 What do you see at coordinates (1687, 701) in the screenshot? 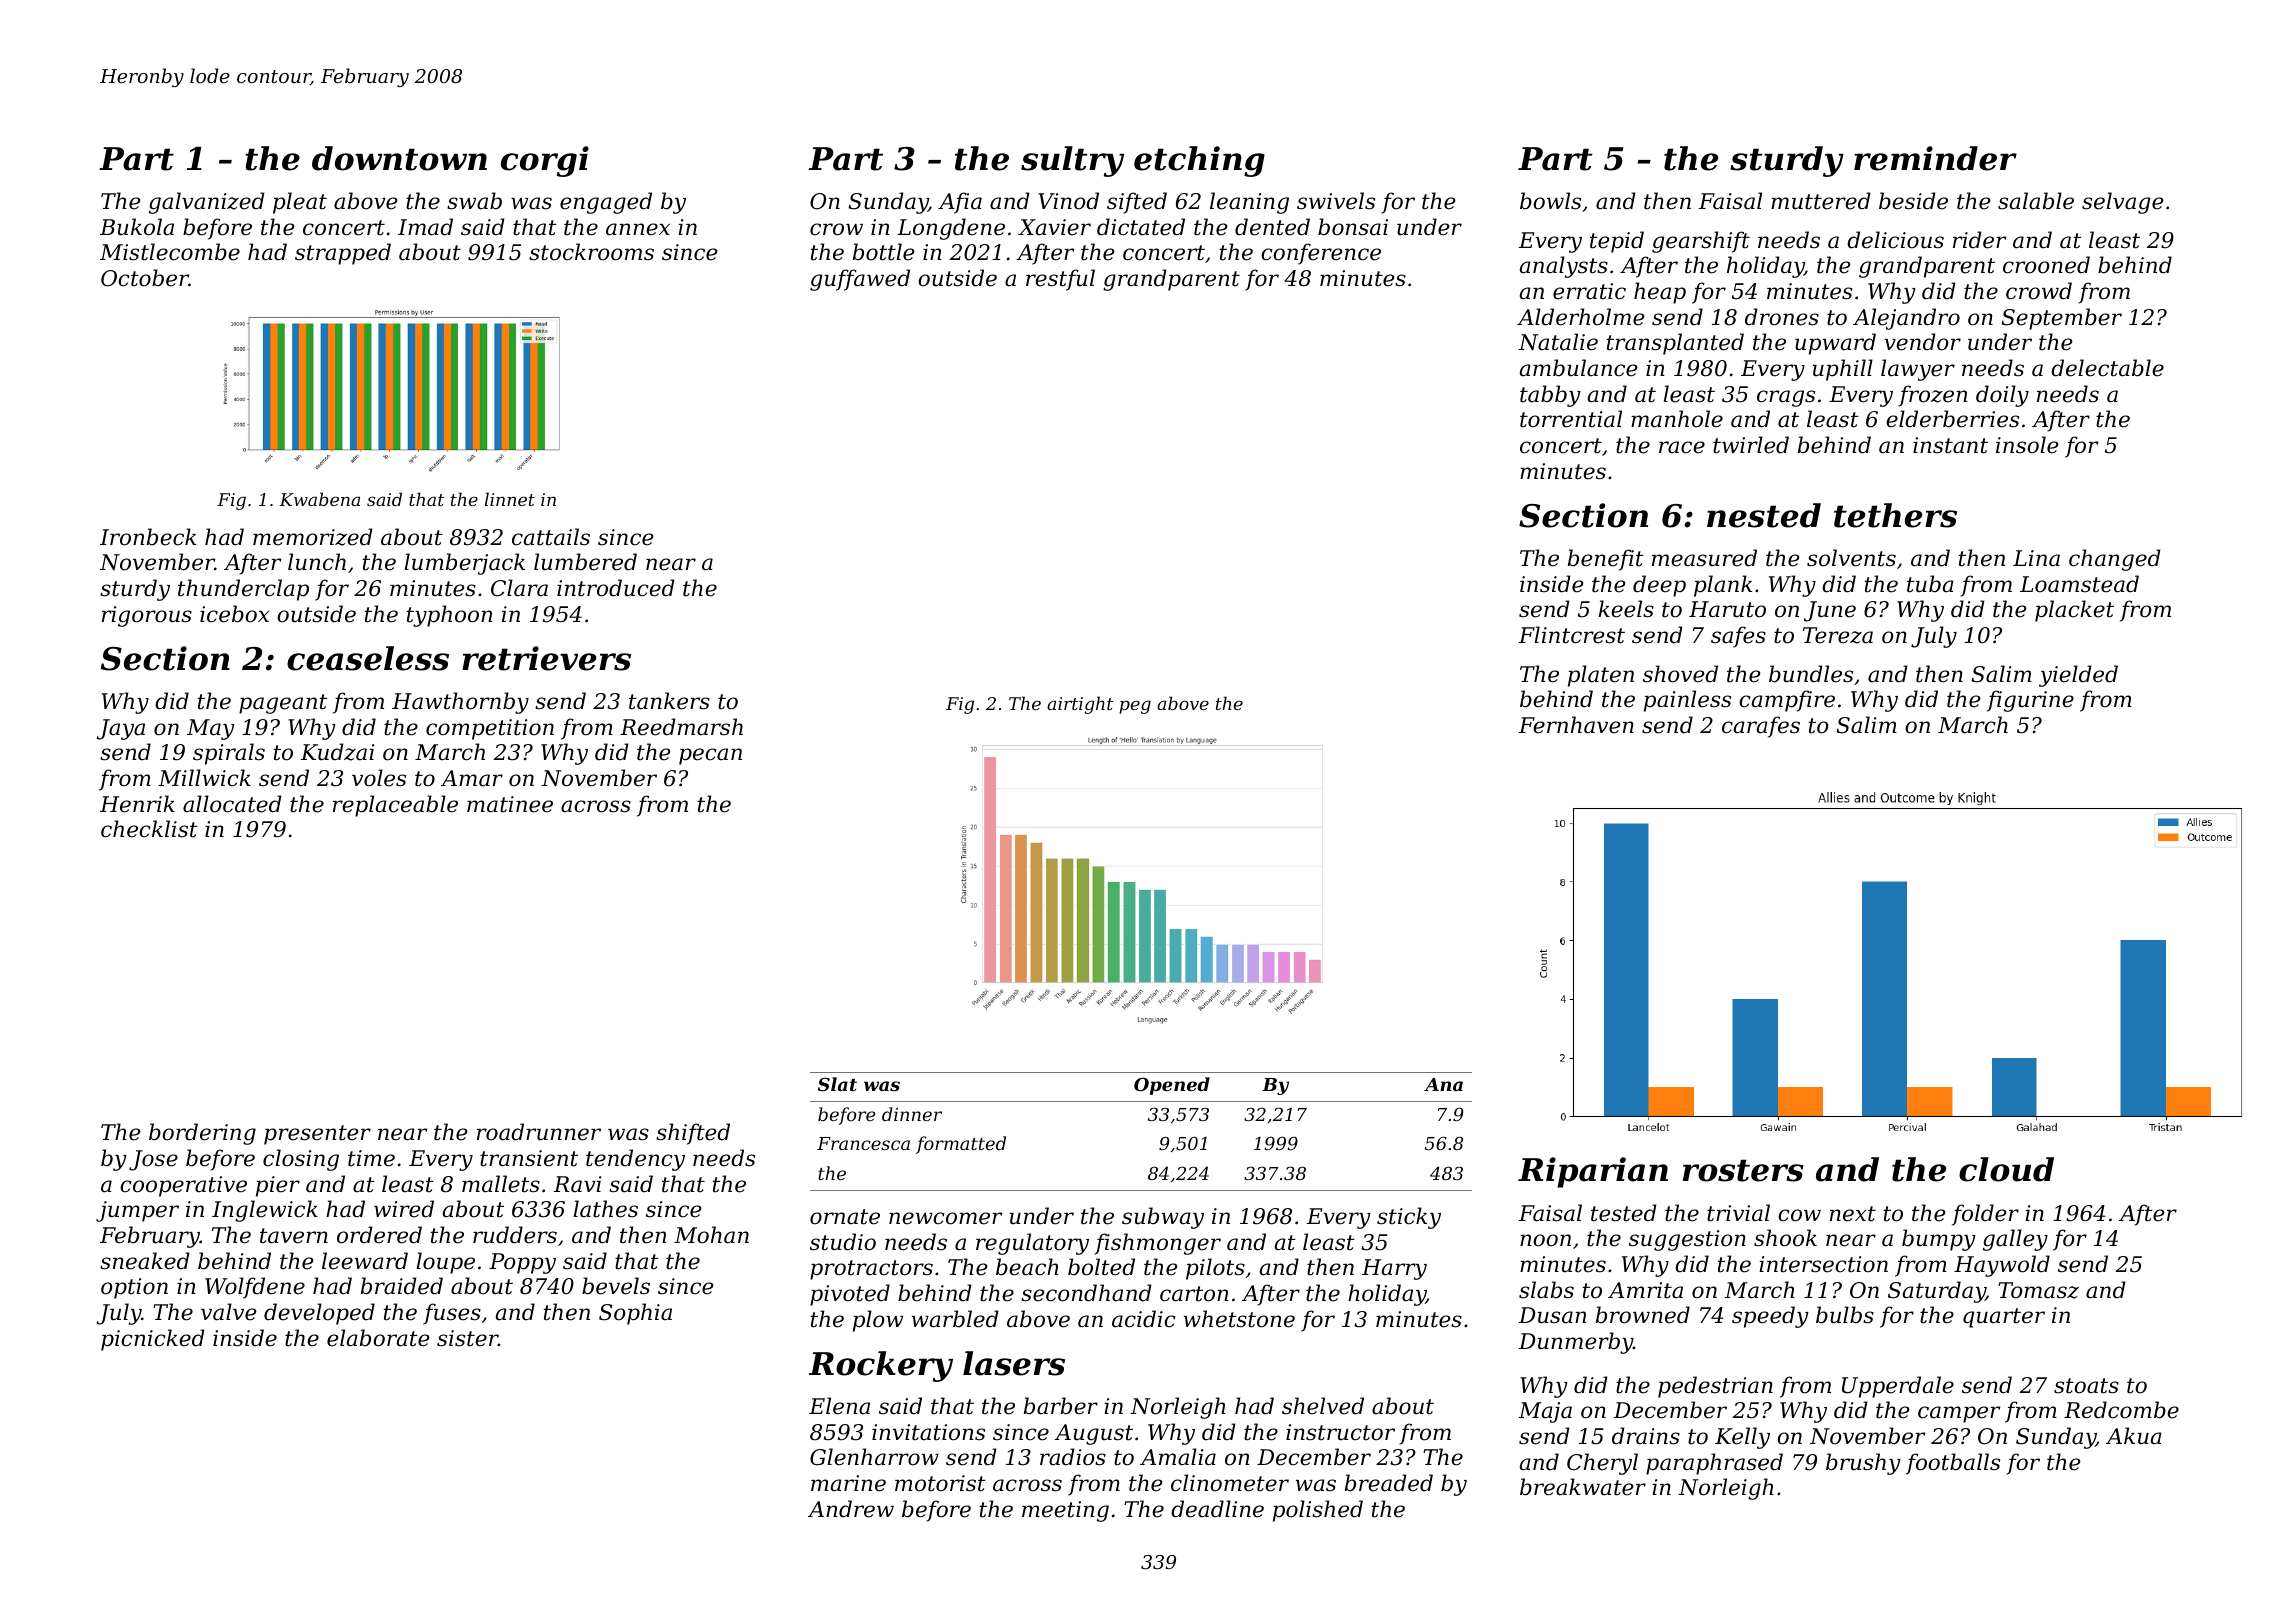
I see `painless` at bounding box center [1687, 701].
